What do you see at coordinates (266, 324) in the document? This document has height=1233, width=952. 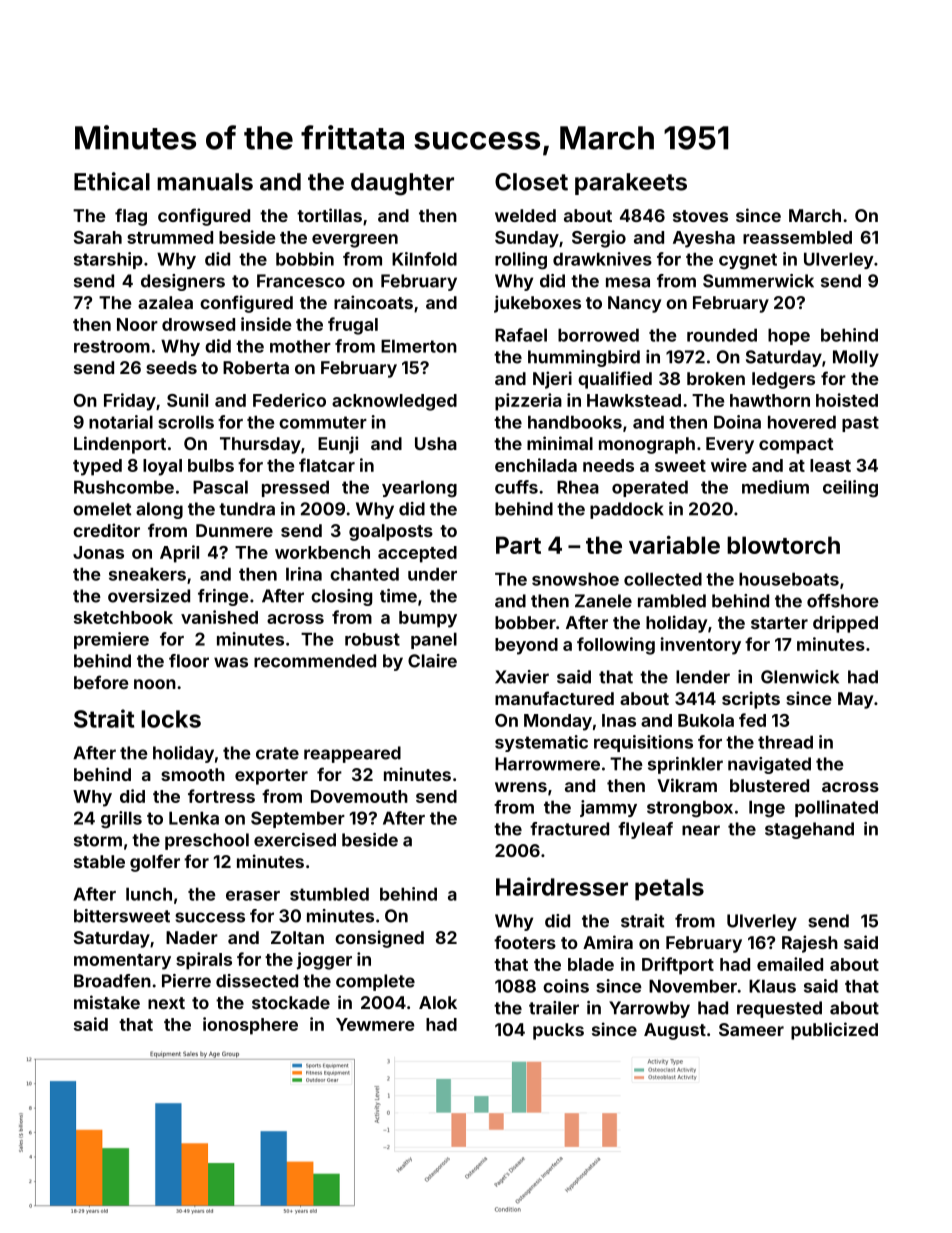 I see `inside` at bounding box center [266, 324].
